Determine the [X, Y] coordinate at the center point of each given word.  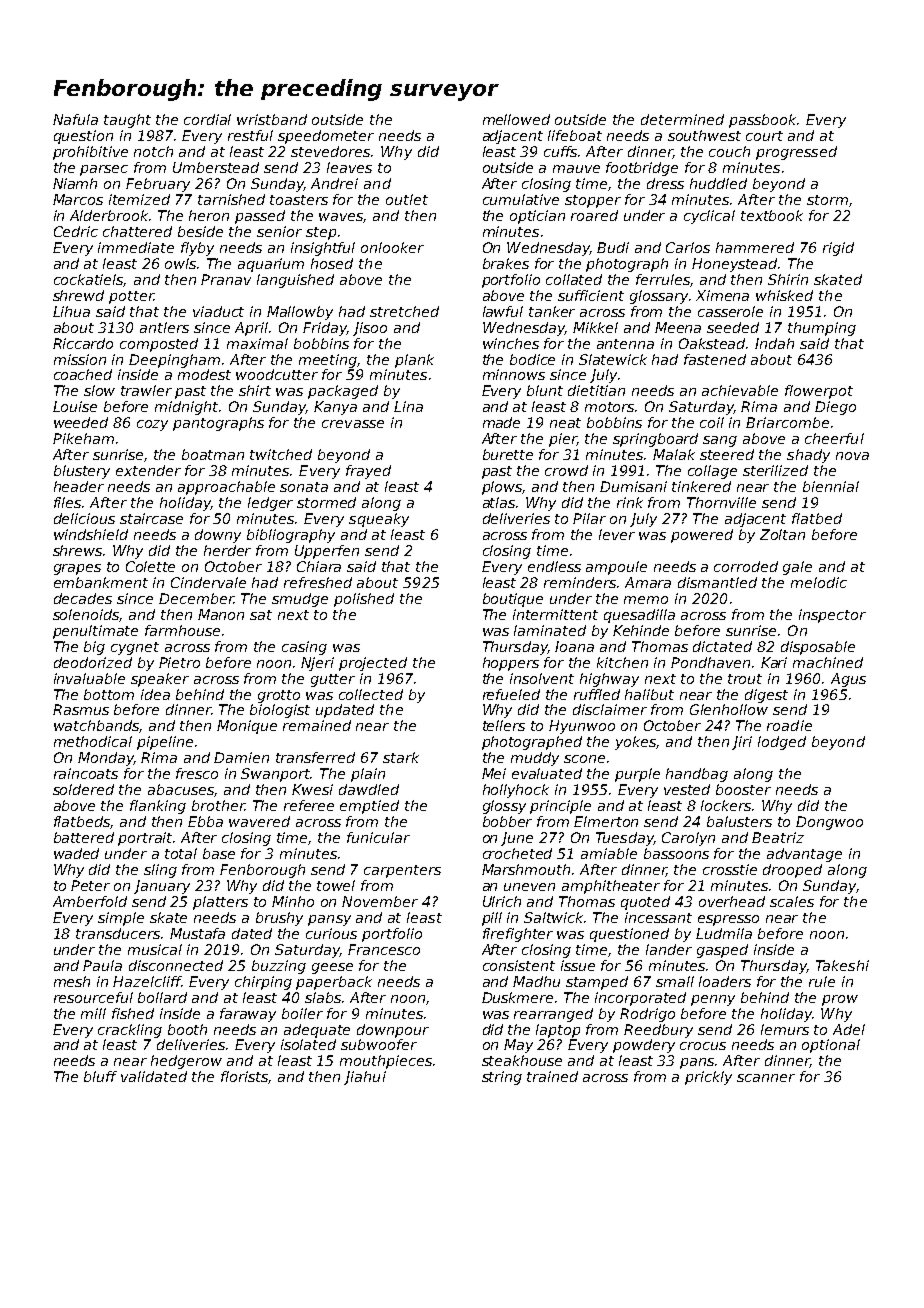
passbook [762, 121]
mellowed [516, 119]
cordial [207, 119]
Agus [848, 680]
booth [187, 1029]
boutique [513, 600]
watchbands [96, 725]
